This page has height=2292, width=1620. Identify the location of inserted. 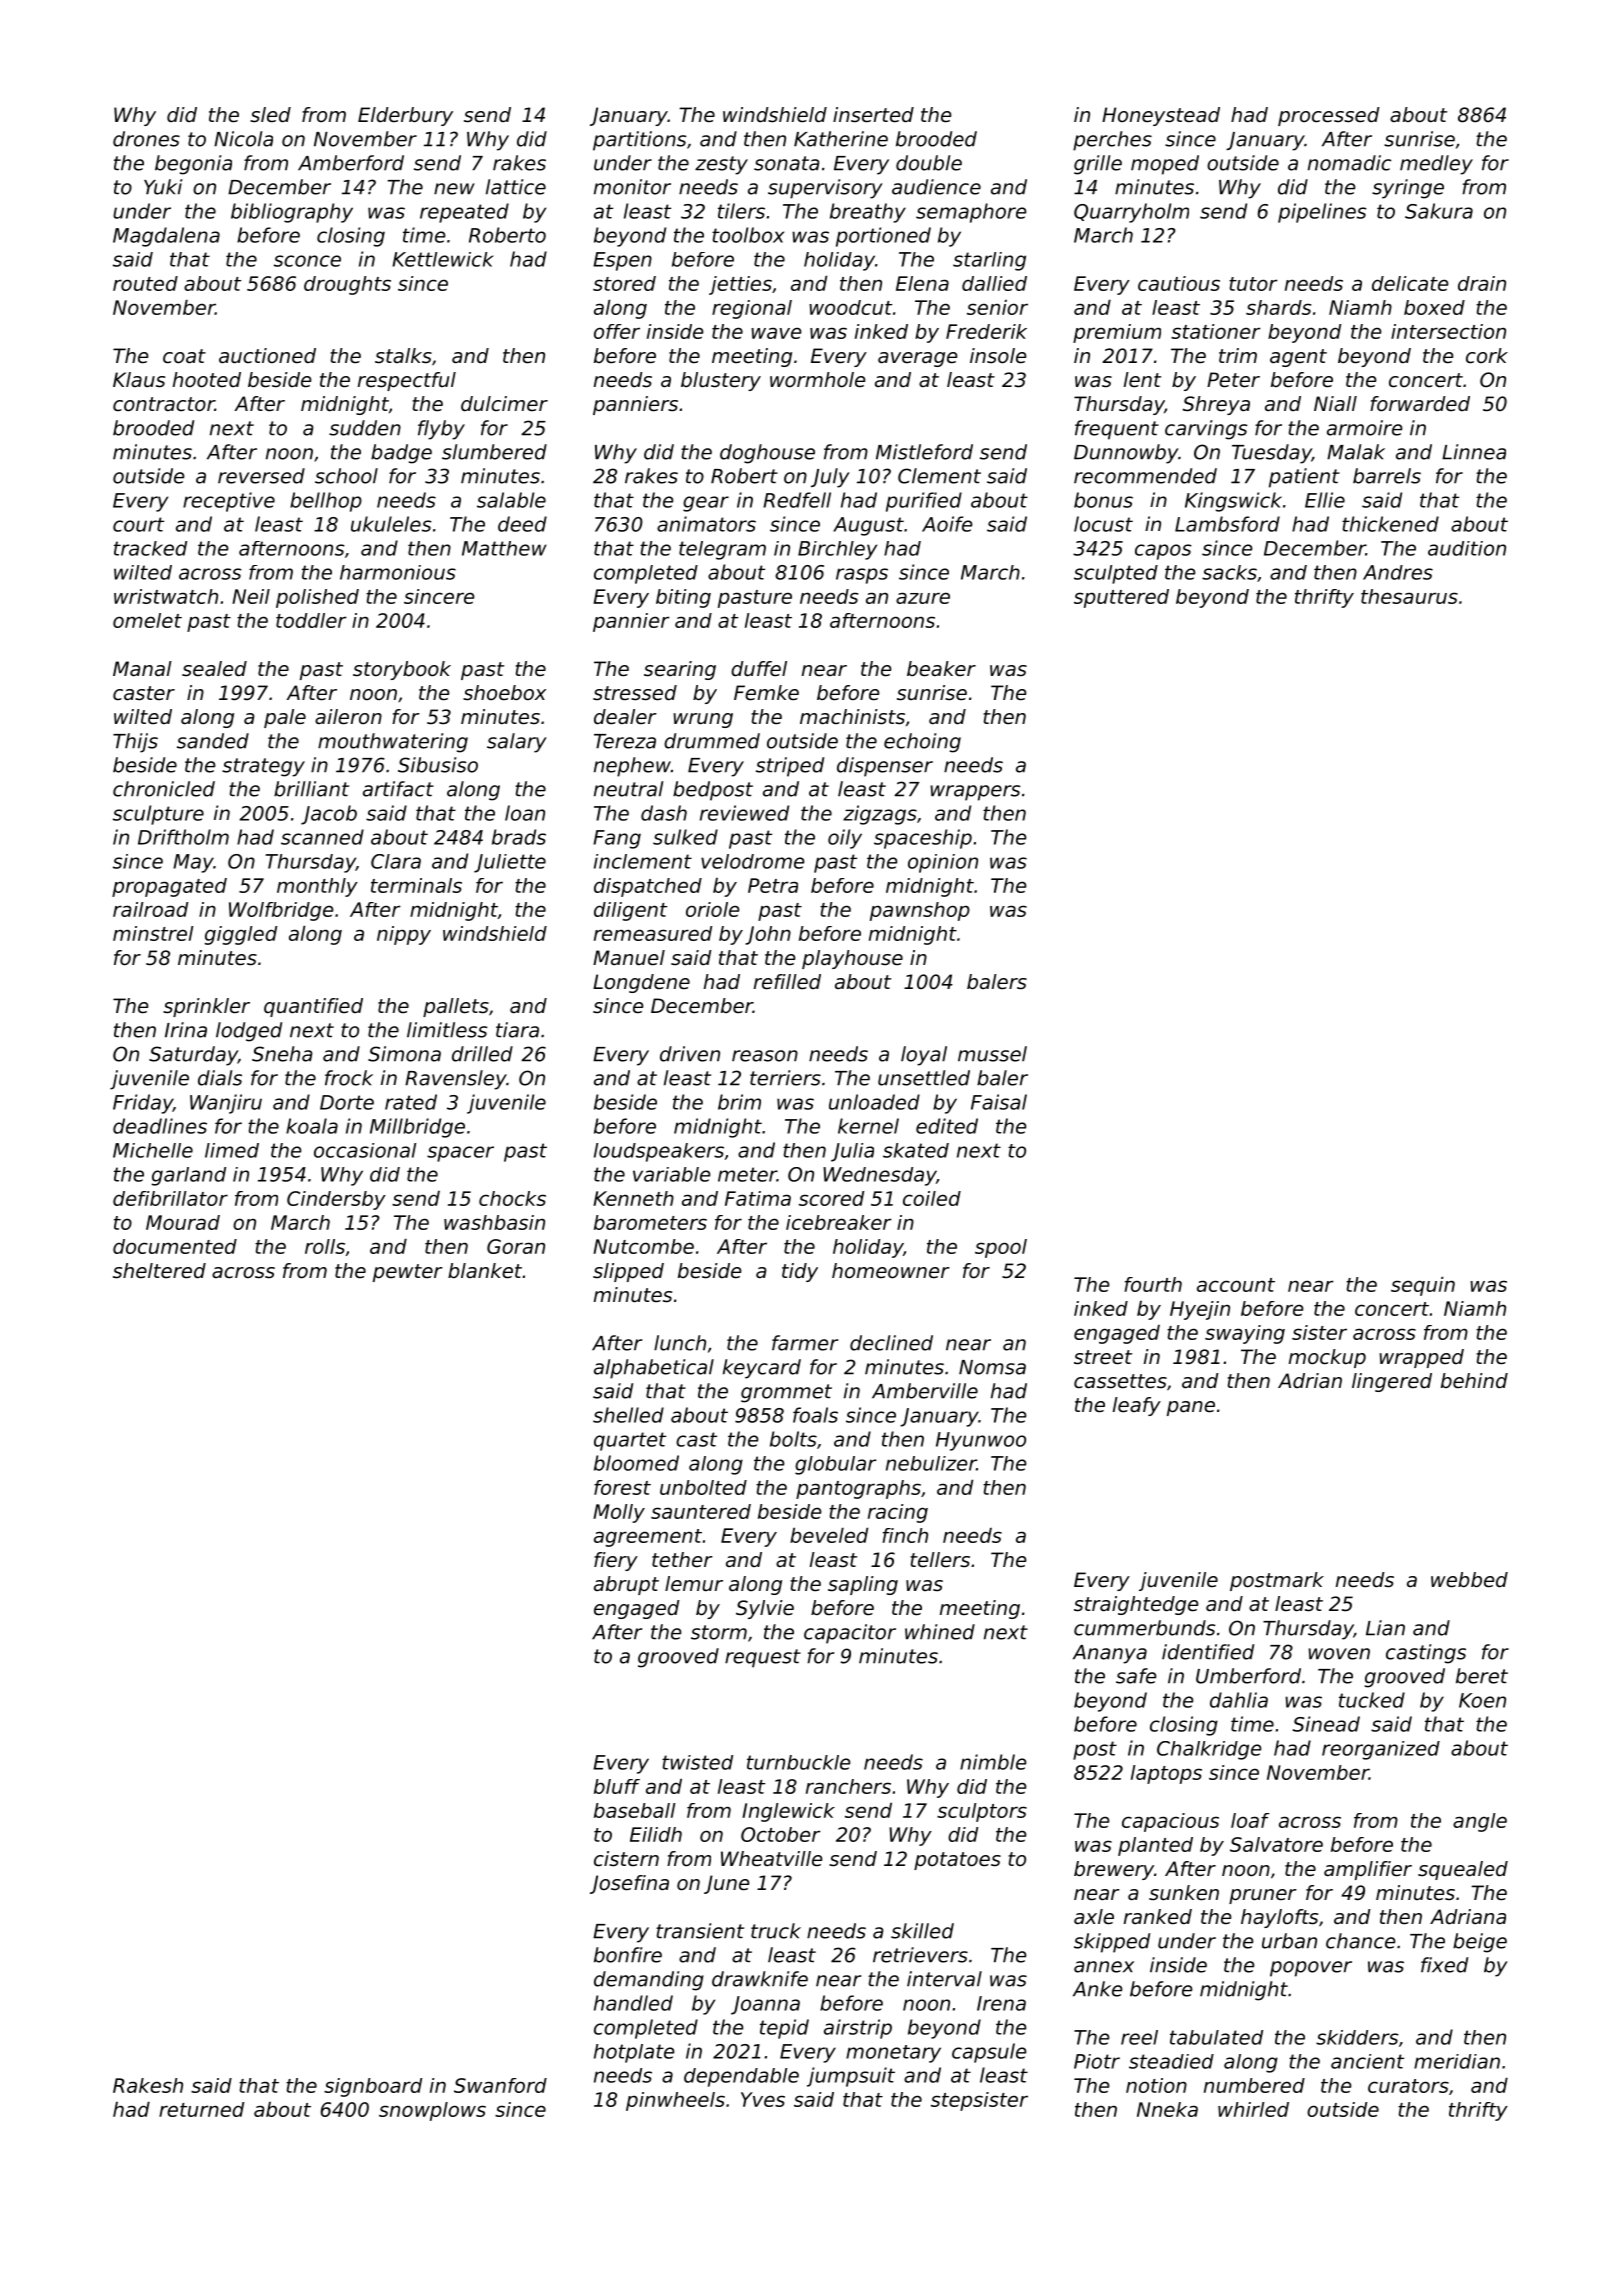
(873, 115).
